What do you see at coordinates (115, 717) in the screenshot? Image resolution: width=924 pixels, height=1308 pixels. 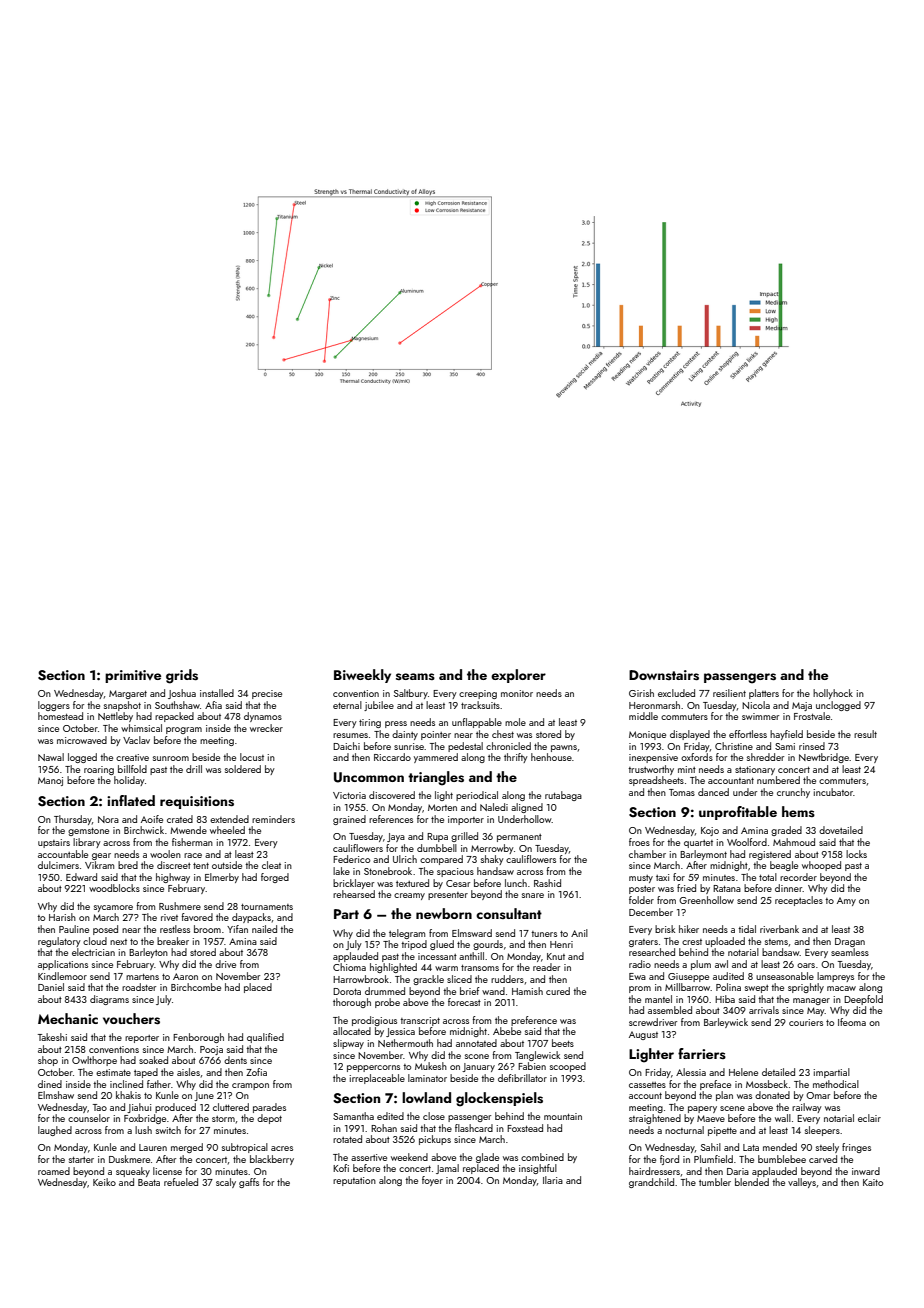 I see `Nettleby` at bounding box center [115, 717].
